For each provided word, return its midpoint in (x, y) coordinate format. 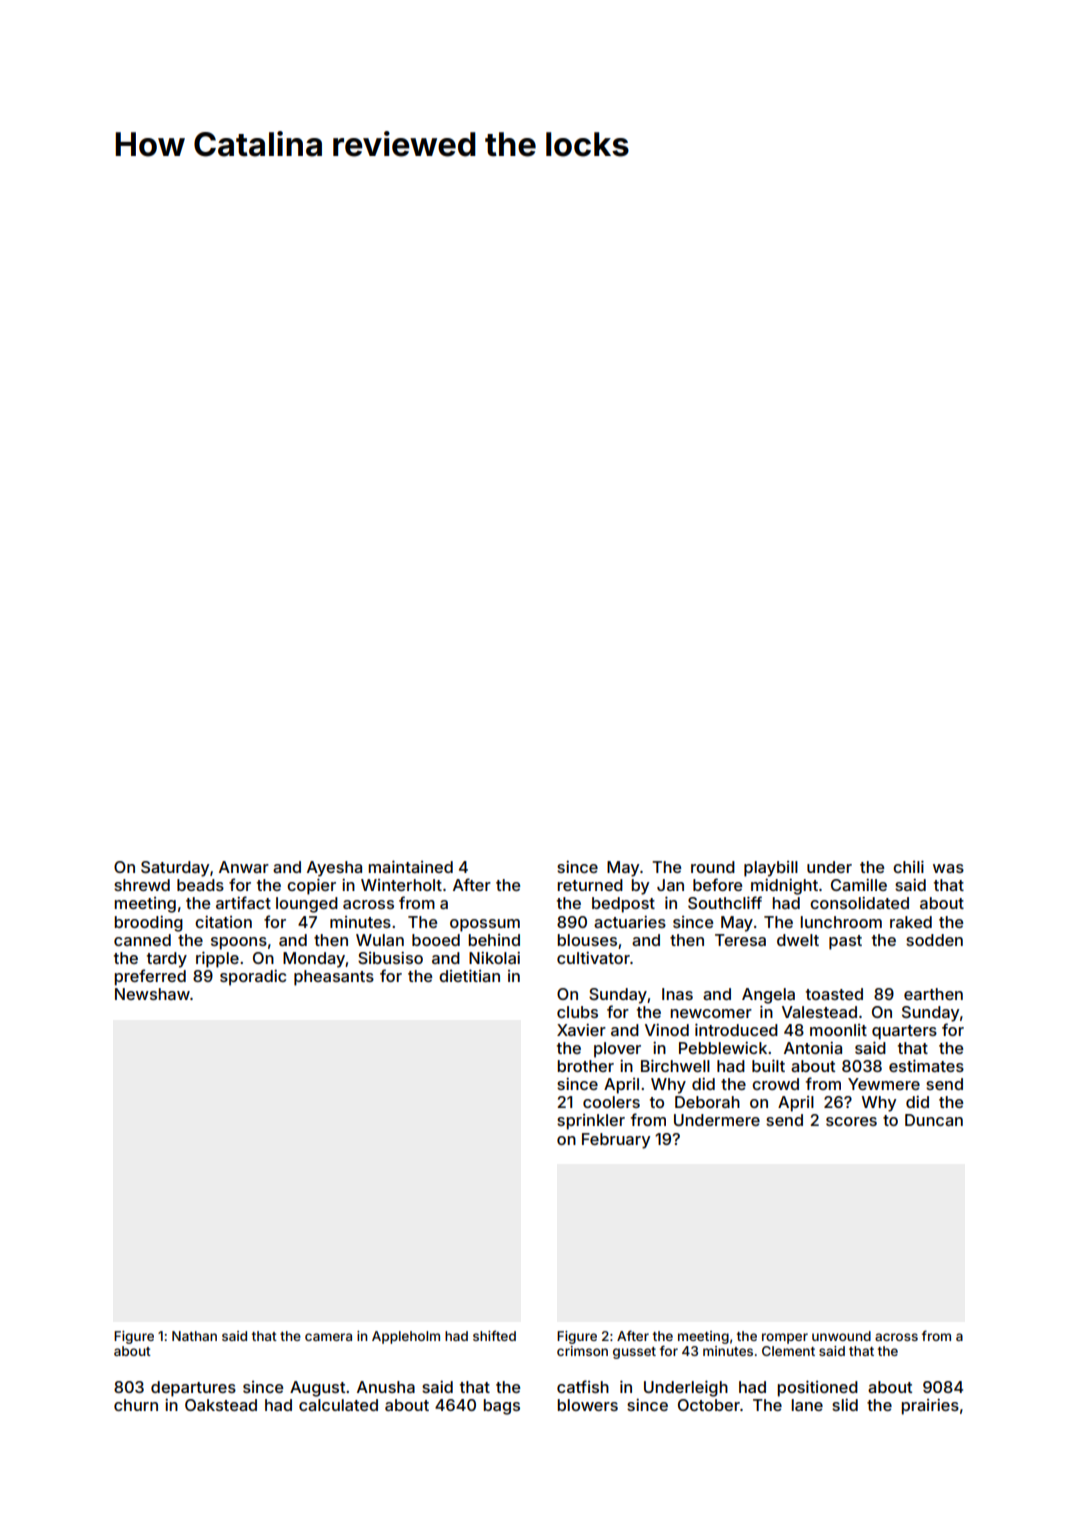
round (713, 867)
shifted (494, 1335)
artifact (243, 902)
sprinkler (591, 1122)
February (616, 1141)
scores (851, 1121)
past (845, 942)
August (317, 1389)
